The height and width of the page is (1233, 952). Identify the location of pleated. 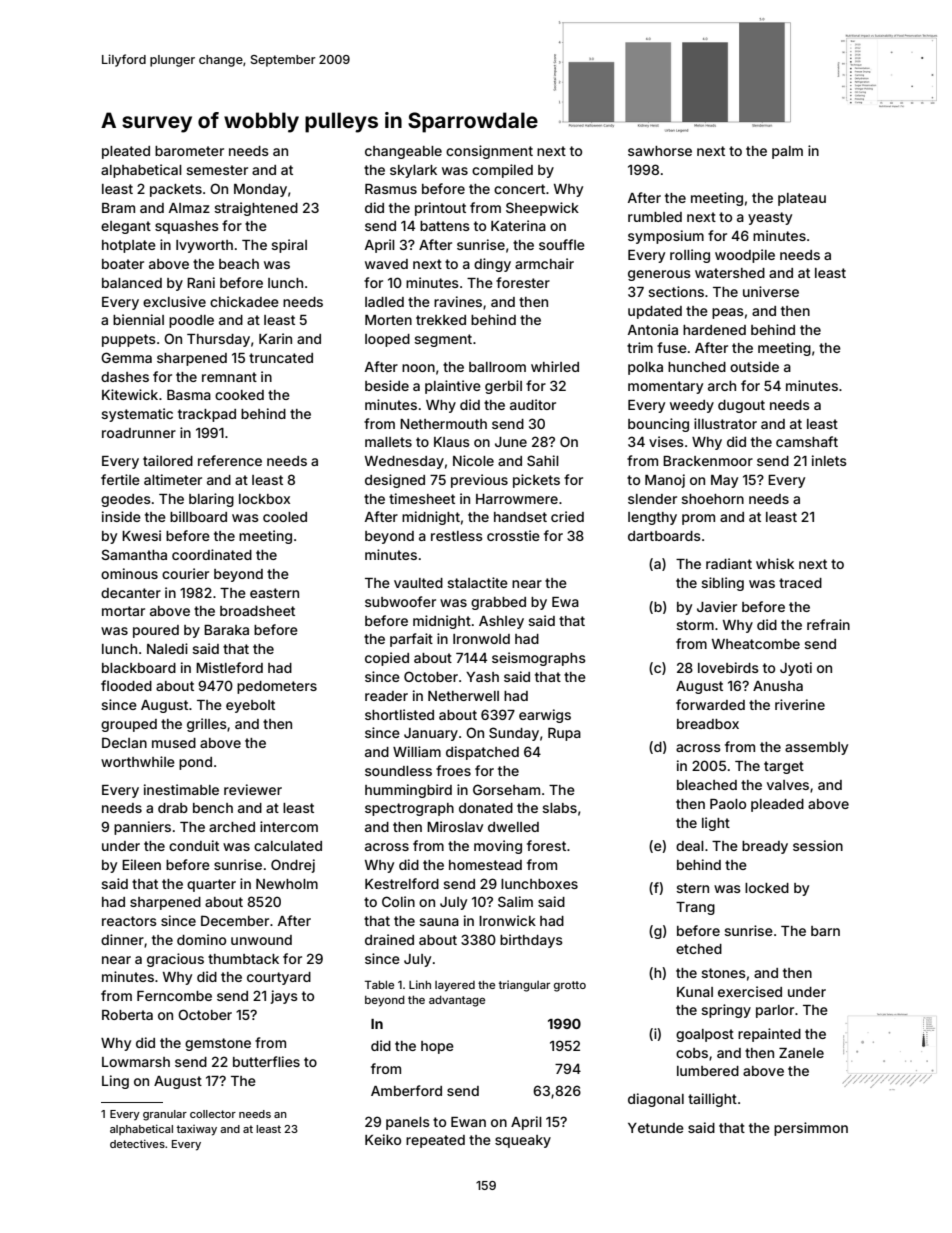
(126, 152).
